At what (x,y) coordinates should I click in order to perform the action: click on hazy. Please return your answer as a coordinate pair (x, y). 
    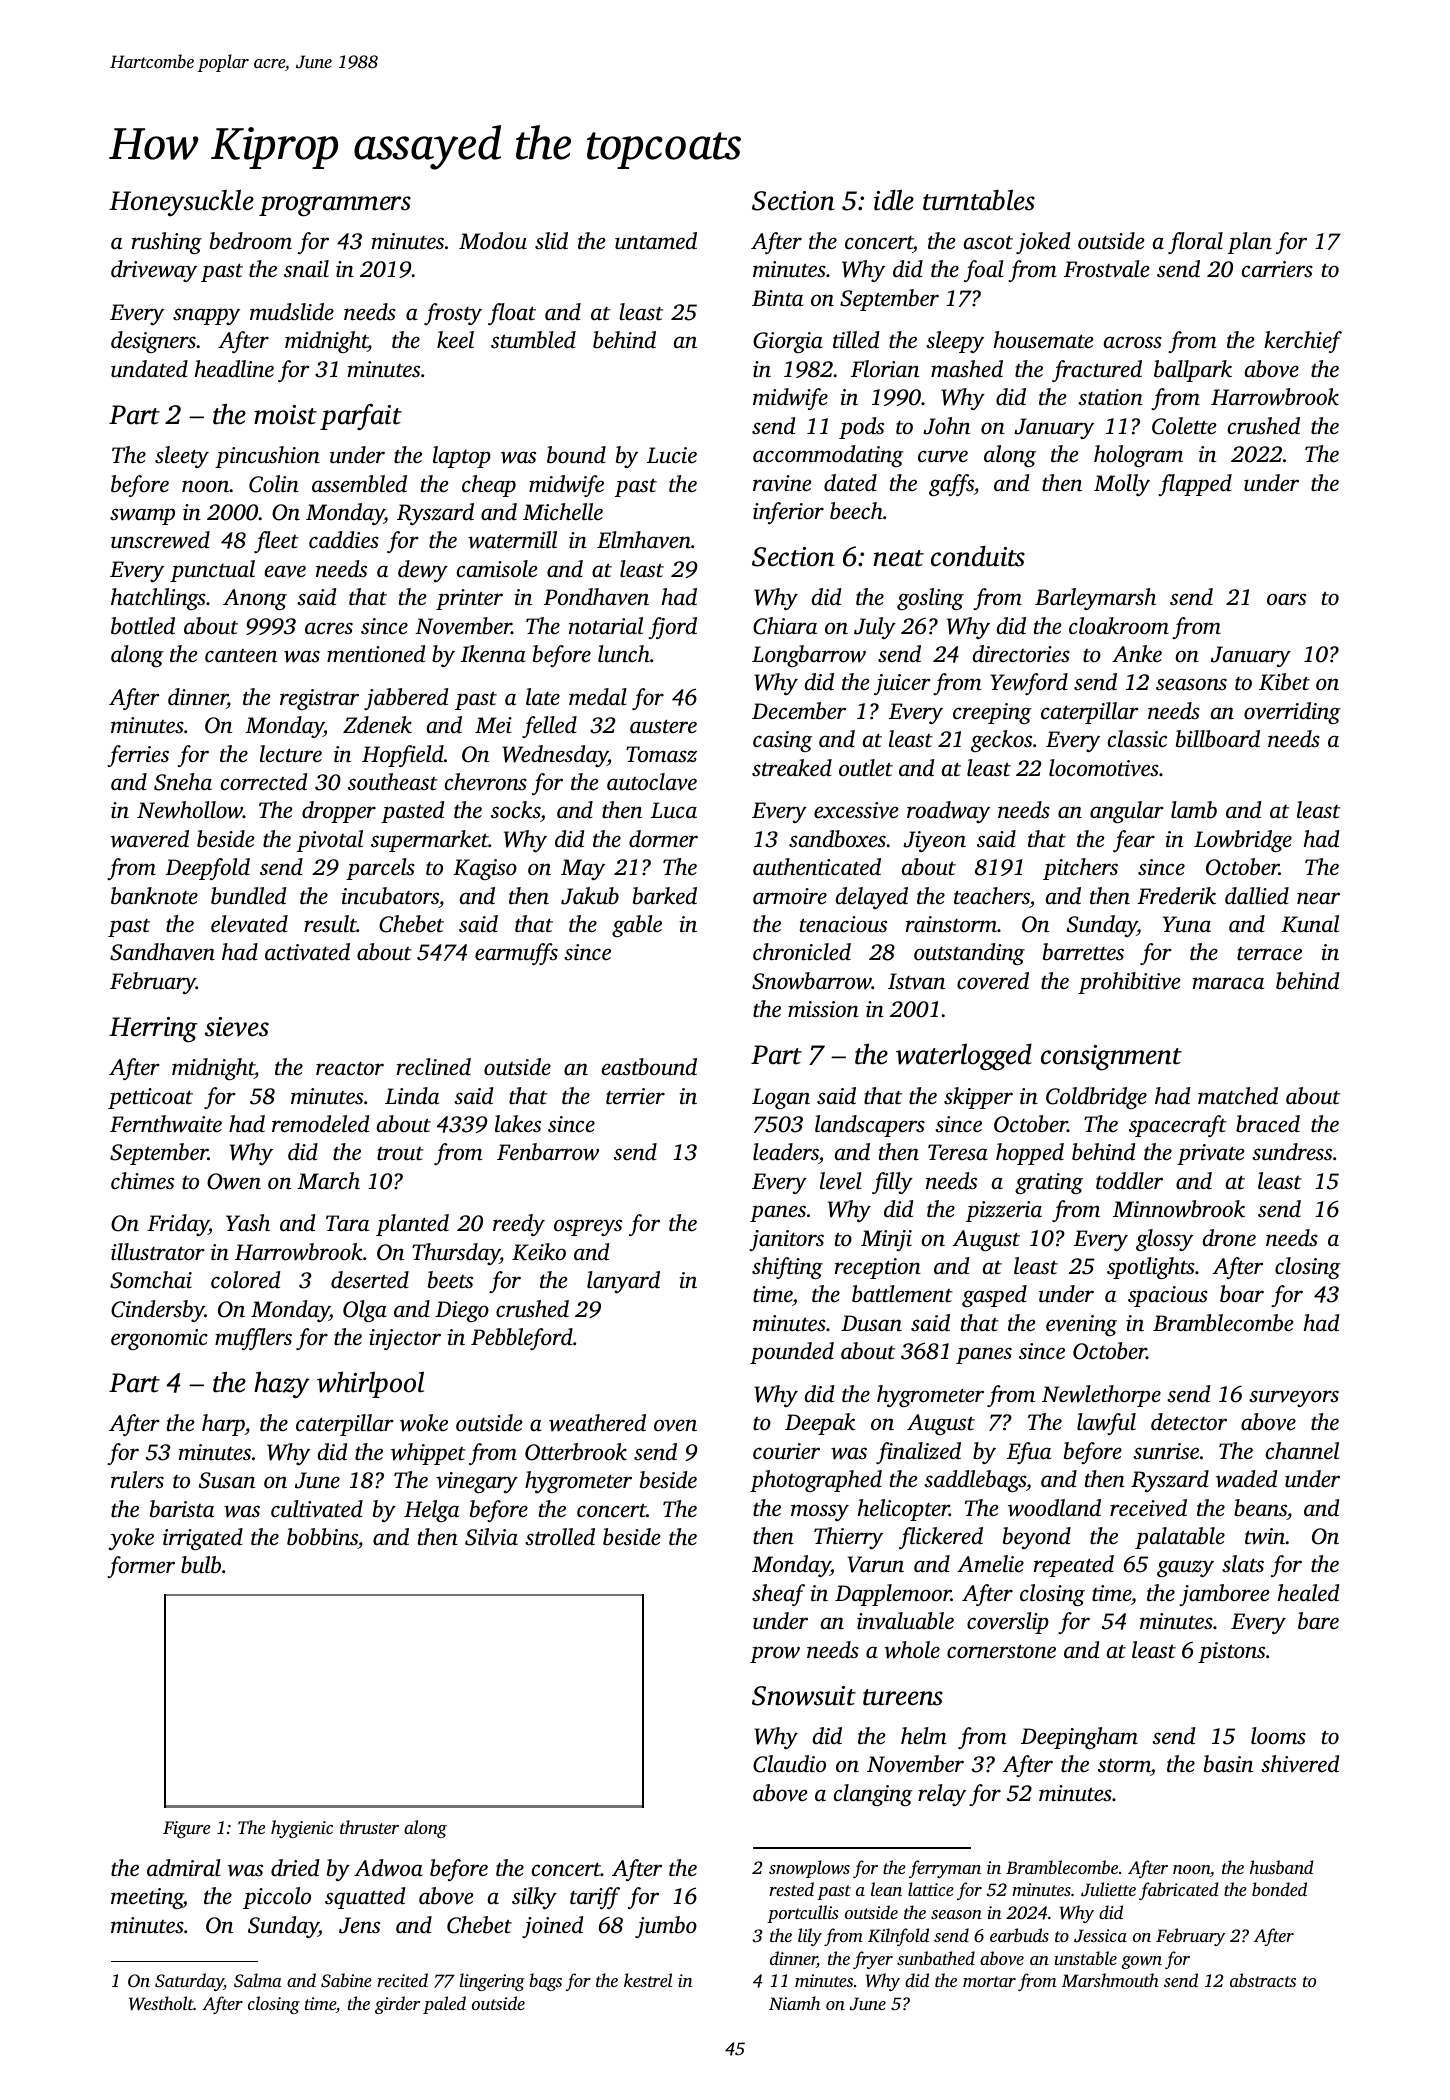
    Looking at the image, I should click on (282, 1385).
